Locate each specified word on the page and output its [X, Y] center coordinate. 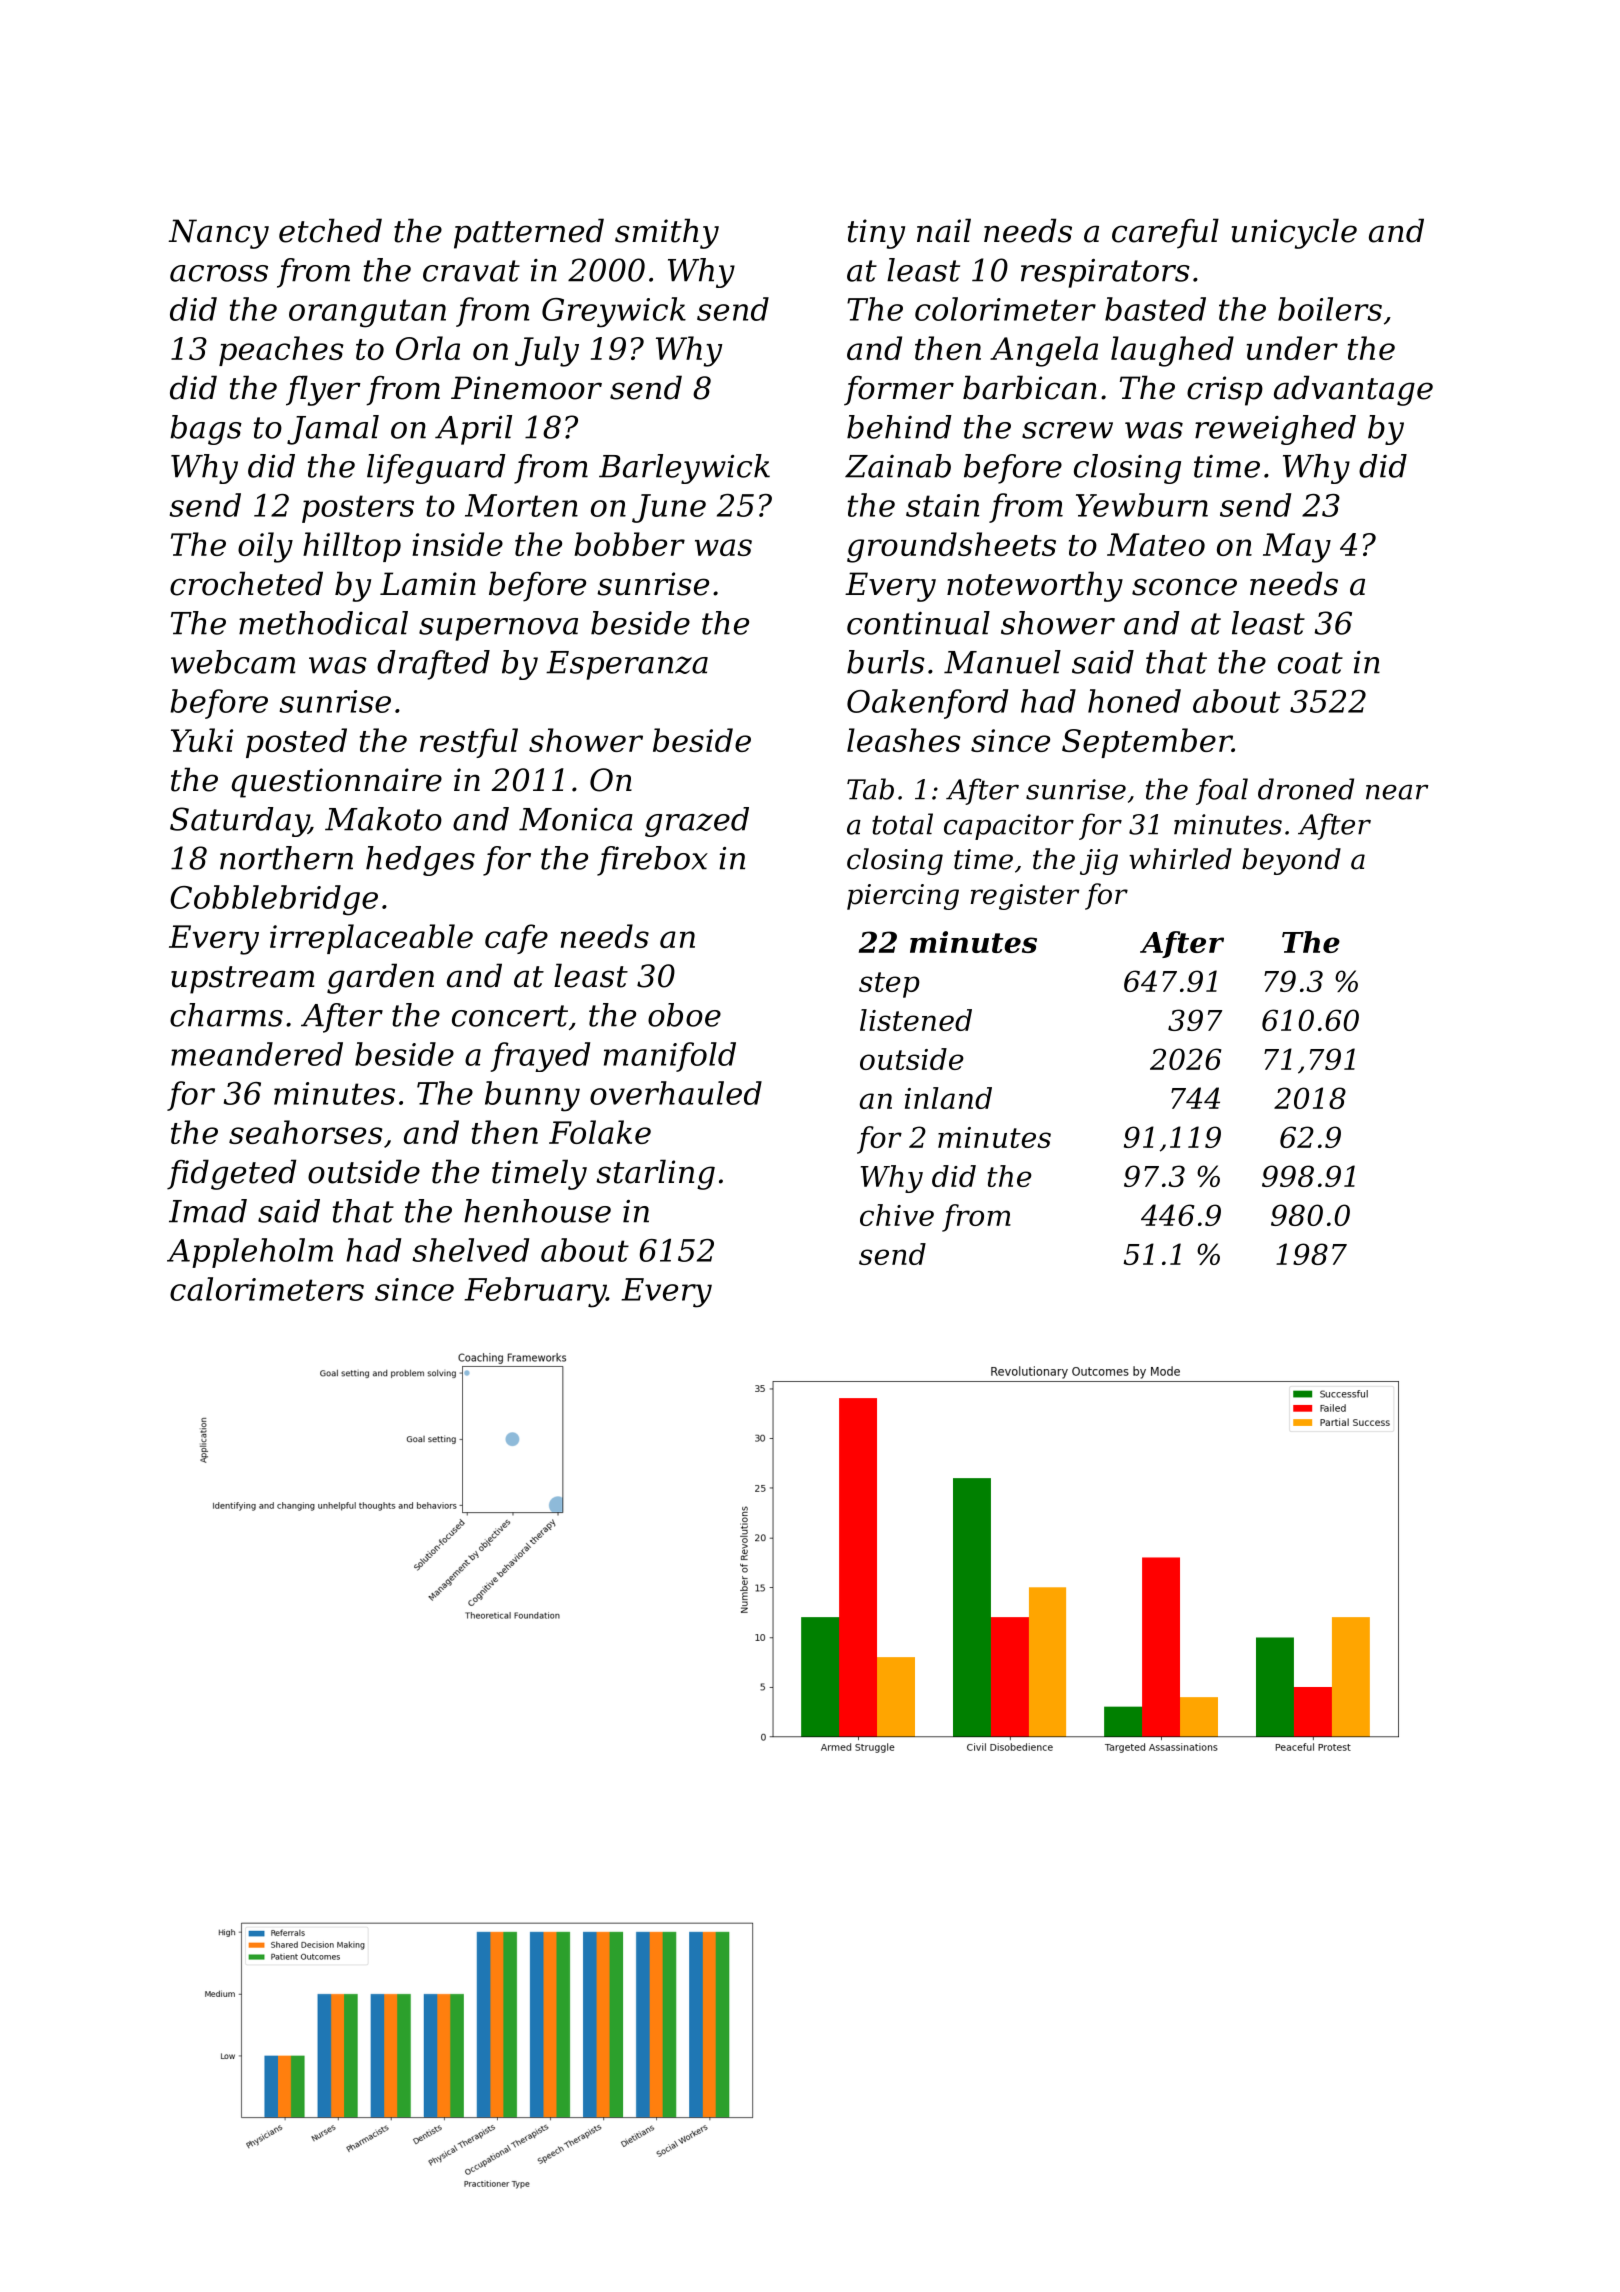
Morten [521, 505]
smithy [667, 233]
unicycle [1294, 233]
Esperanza [627, 665]
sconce [1184, 587]
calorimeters [267, 1289]
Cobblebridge [274, 900]
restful [469, 743]
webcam [233, 662]
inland [948, 1098]
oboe [684, 1015]
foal [1222, 791]
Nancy [218, 234]
